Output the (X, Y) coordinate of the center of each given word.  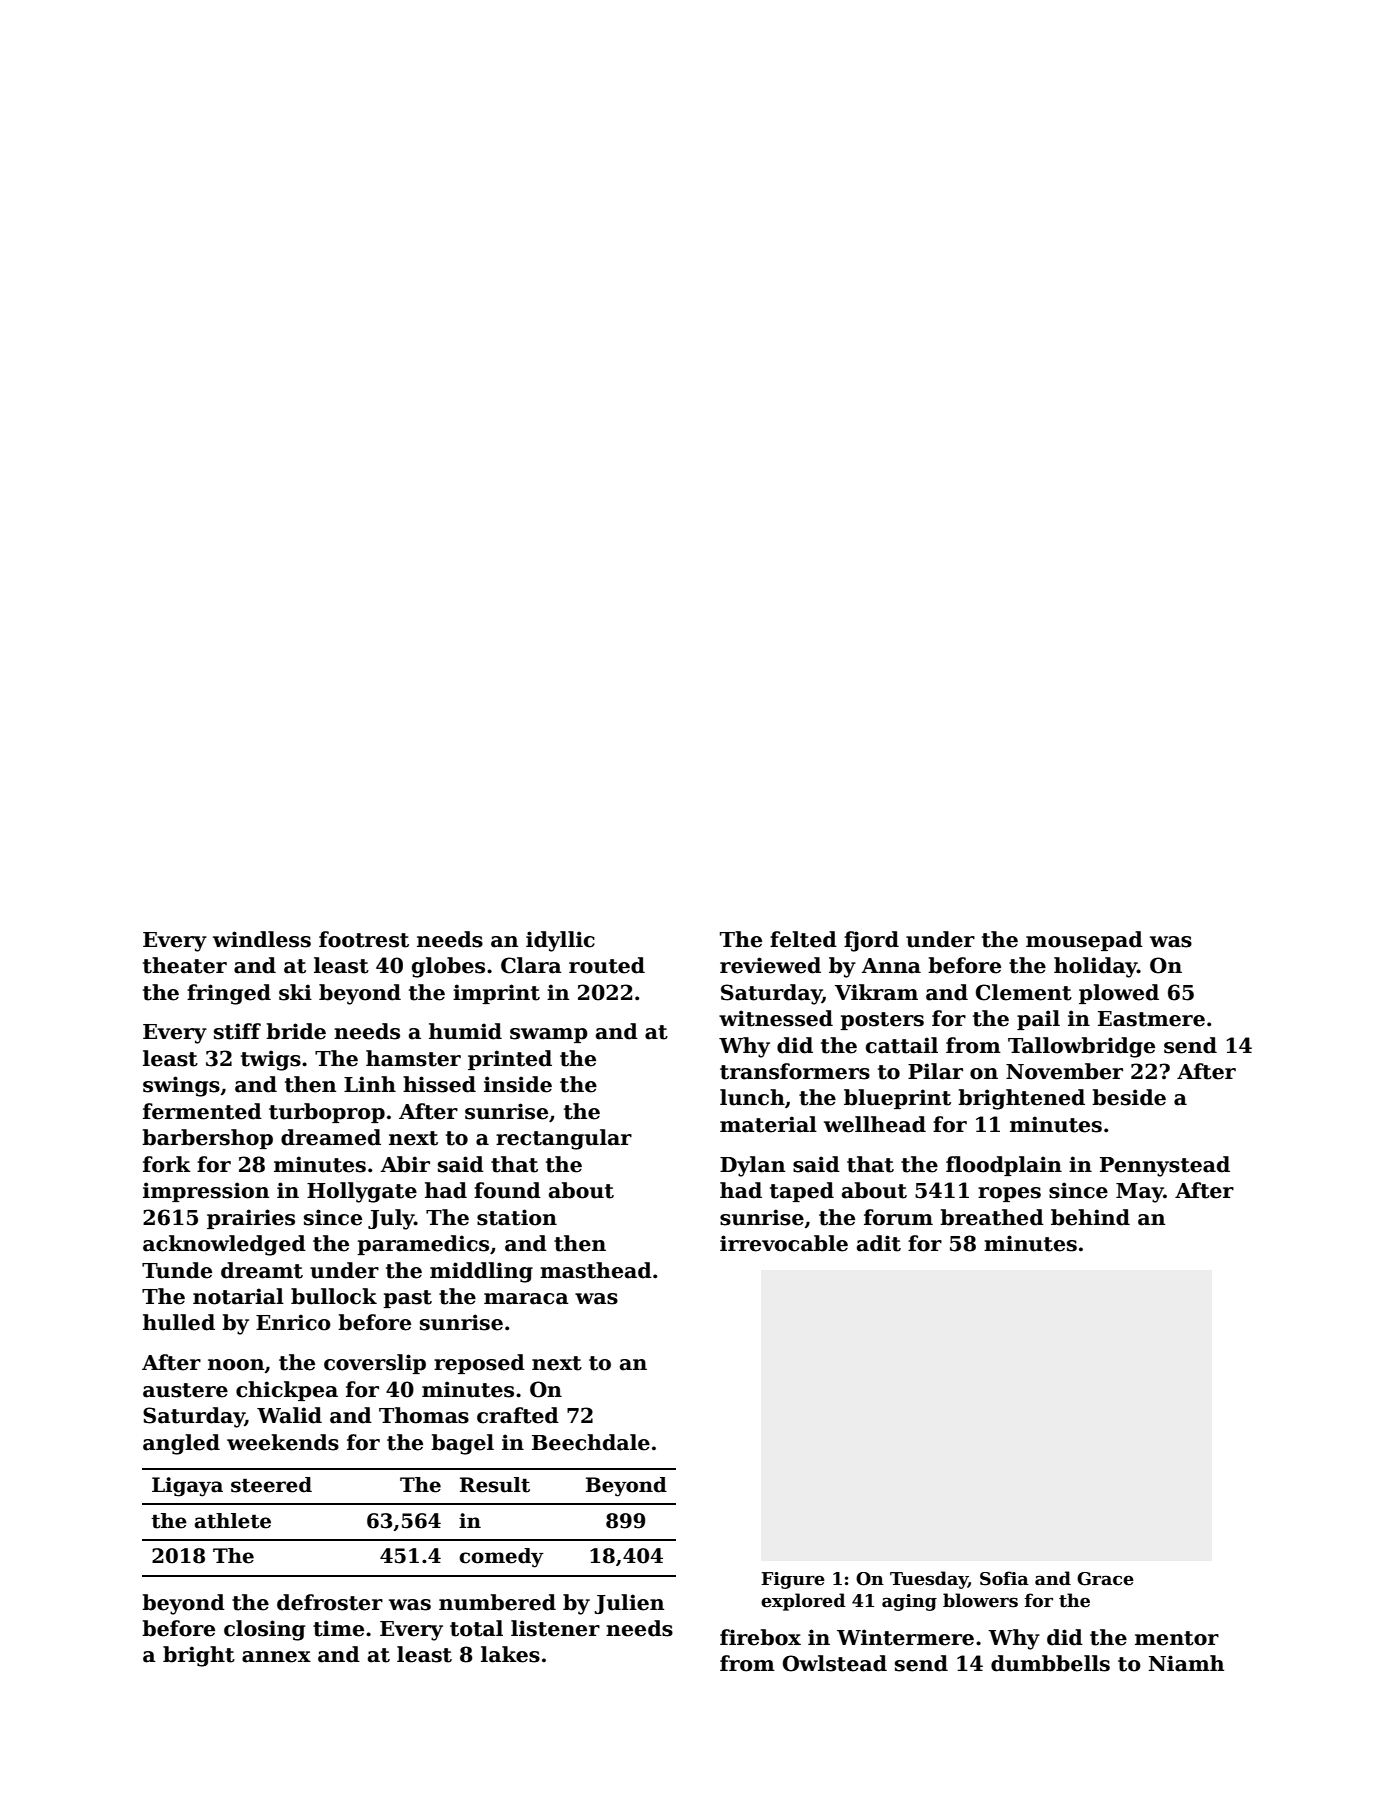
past (407, 1299)
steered (271, 1485)
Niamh (1186, 1663)
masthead (596, 1270)
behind (1090, 1217)
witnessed (776, 1018)
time (338, 1628)
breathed (992, 1217)
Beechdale (591, 1442)
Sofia (1004, 1578)
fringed (229, 994)
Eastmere (1151, 1019)
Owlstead (835, 1663)
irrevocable (784, 1243)
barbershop (207, 1139)
